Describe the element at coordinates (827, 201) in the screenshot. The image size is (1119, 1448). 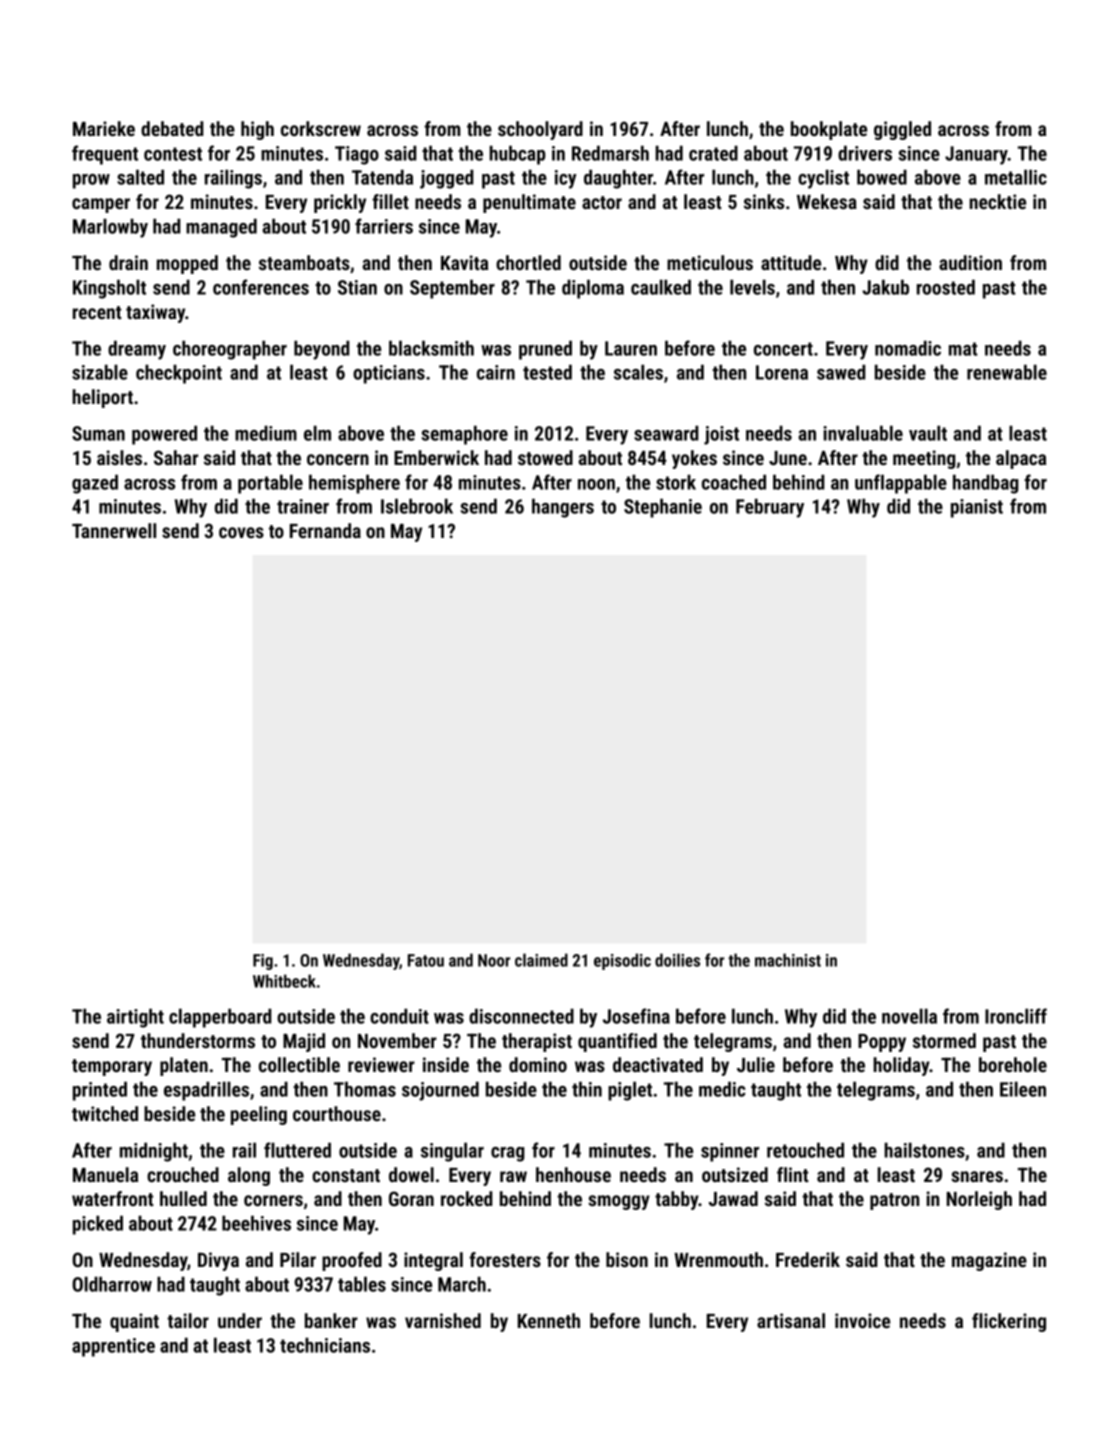
I see `Wekesa` at that location.
